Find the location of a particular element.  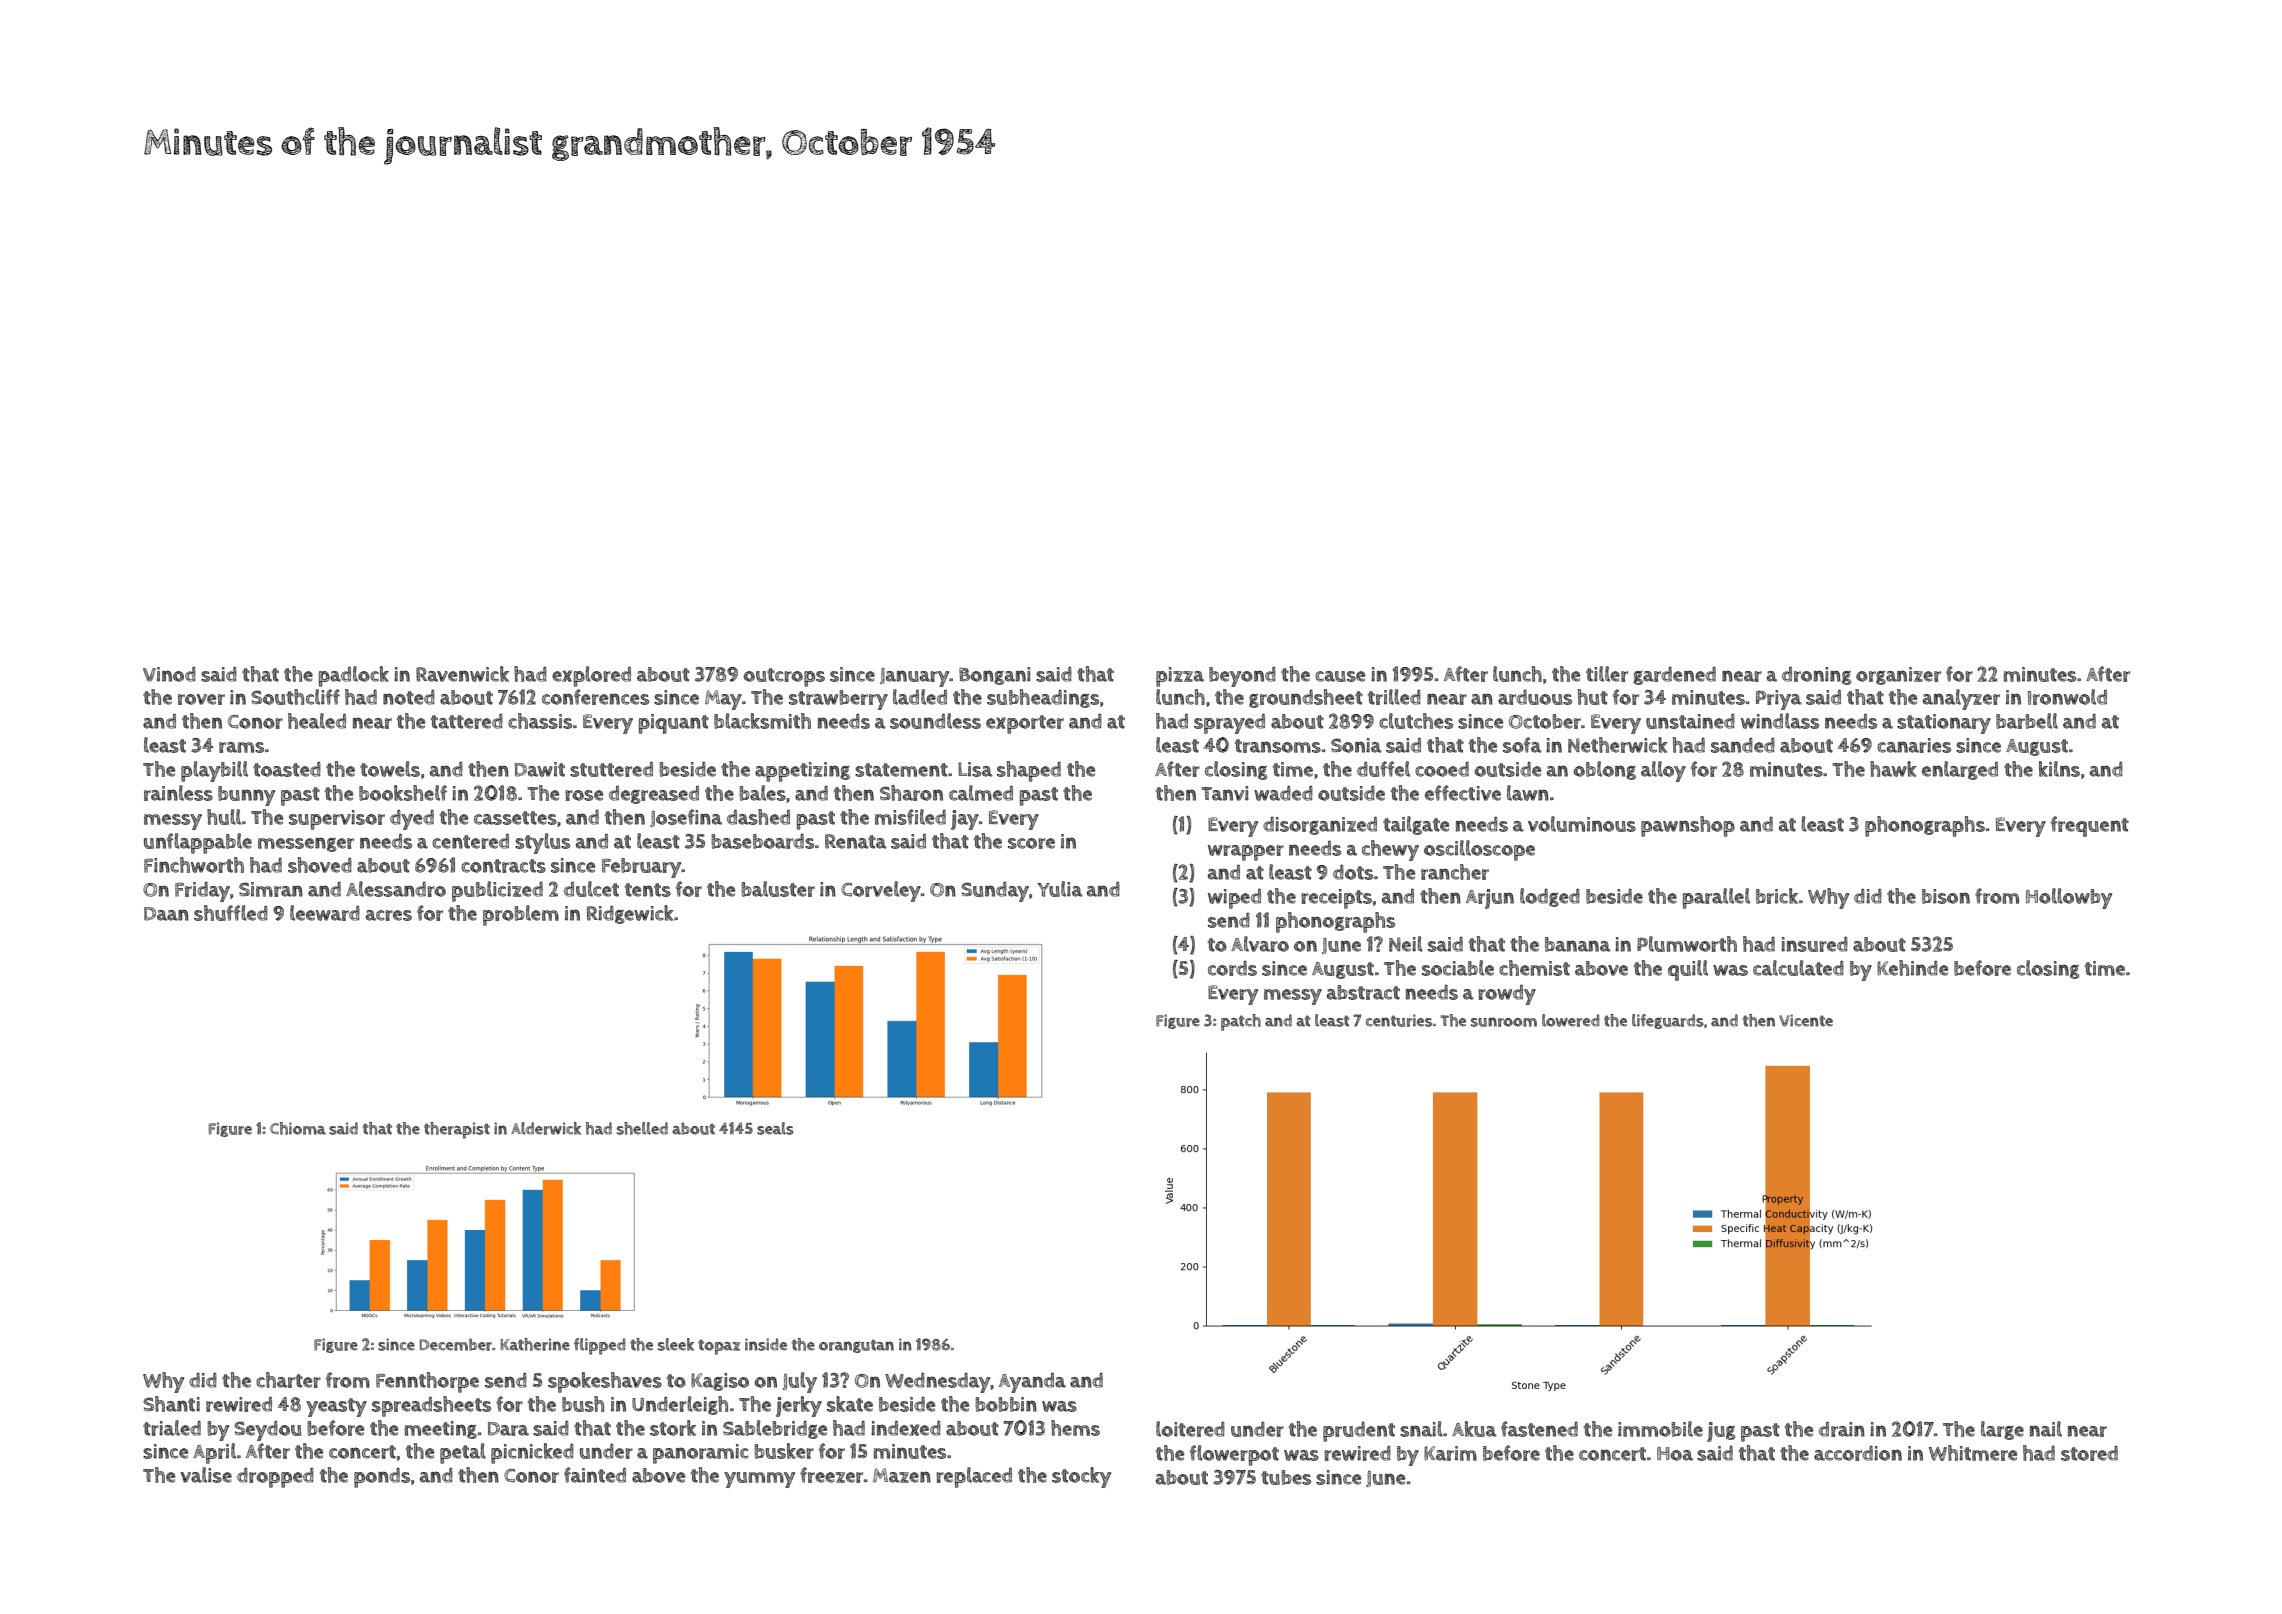

alloy is located at coordinates (1663, 771).
